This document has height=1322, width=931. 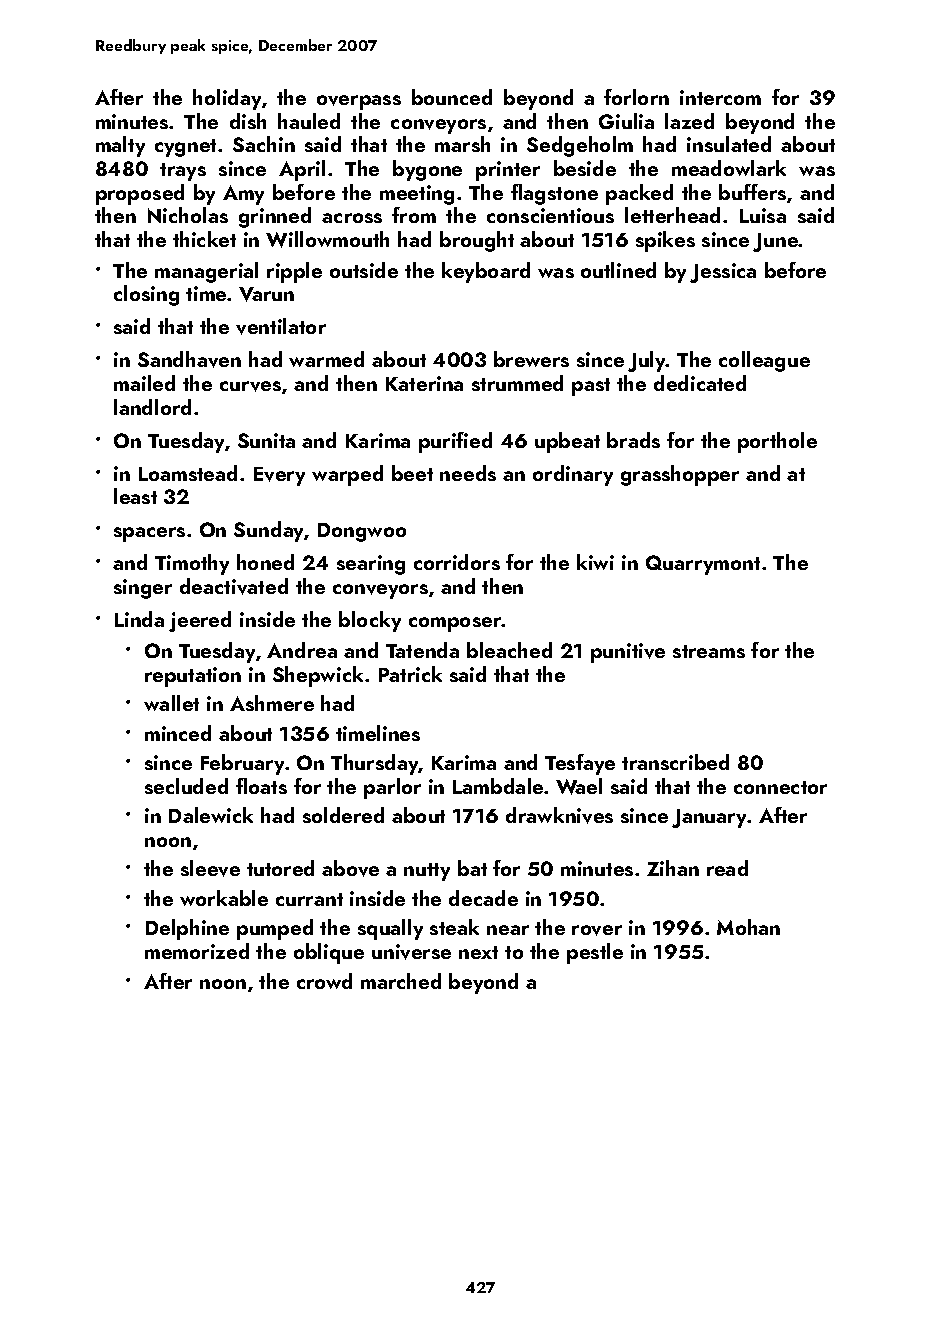 I want to click on minced, so click(x=178, y=733).
